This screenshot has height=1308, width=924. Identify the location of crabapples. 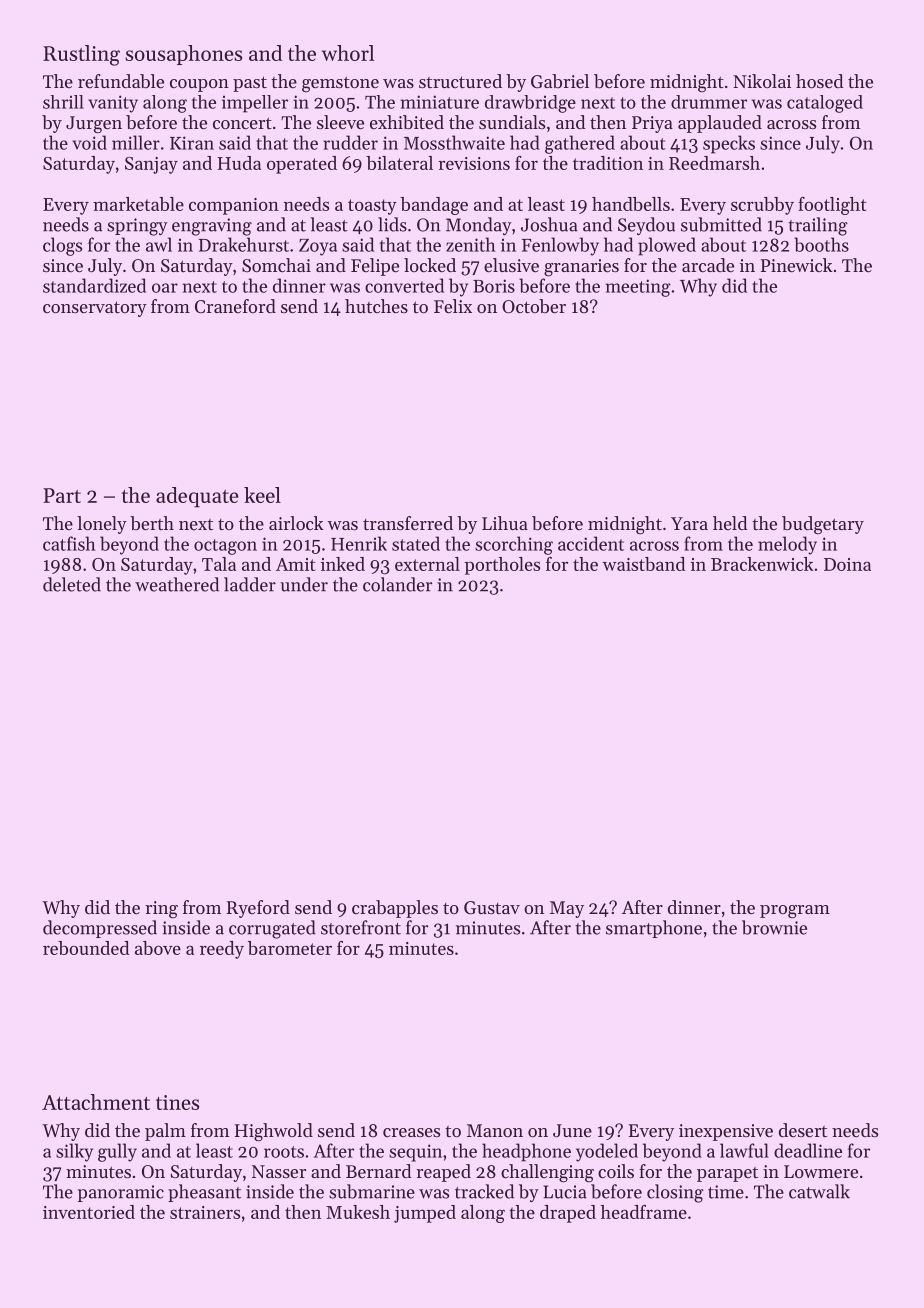
(395, 909).
